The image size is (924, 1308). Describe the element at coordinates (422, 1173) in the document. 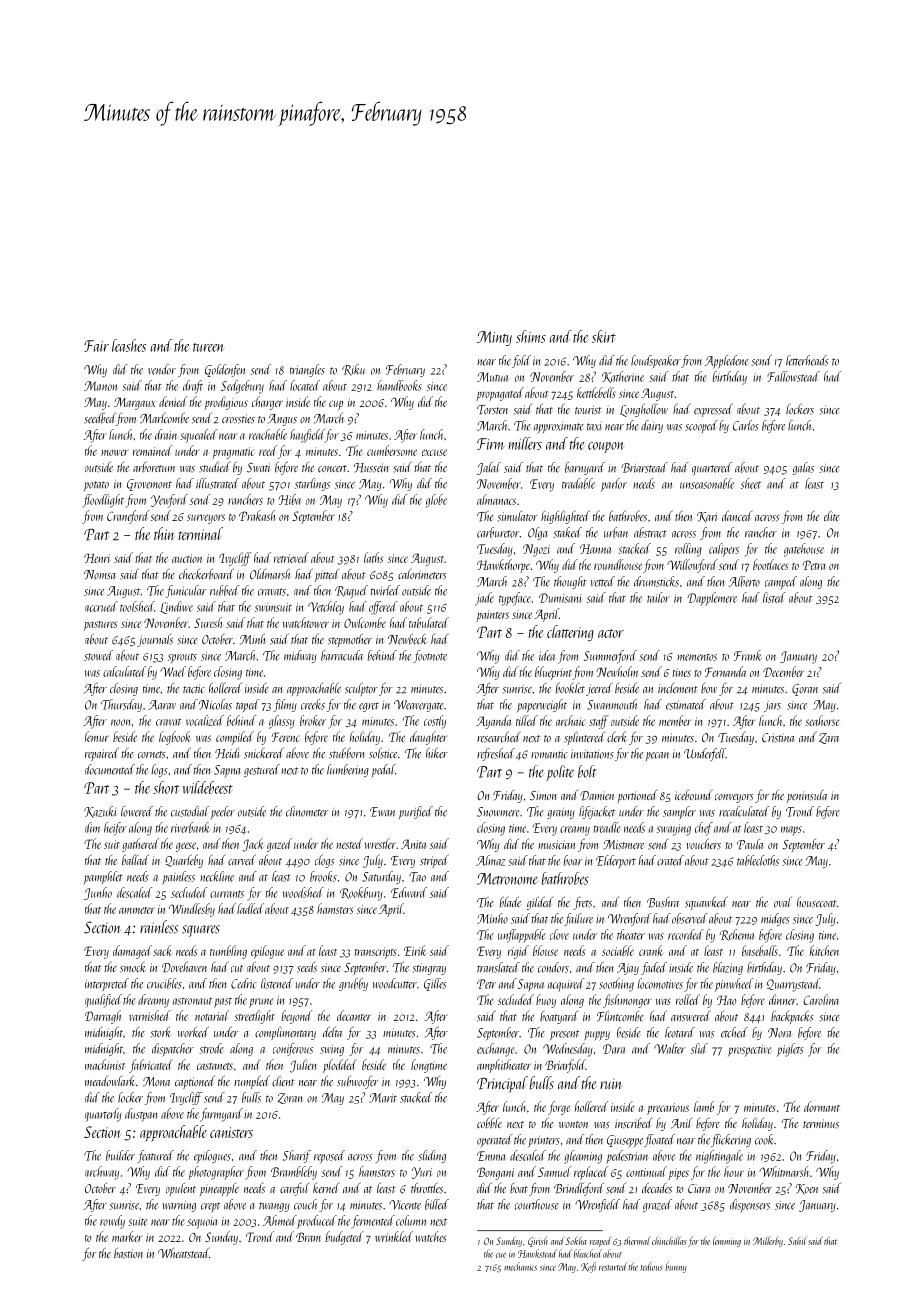

I see `Yuri` at that location.
